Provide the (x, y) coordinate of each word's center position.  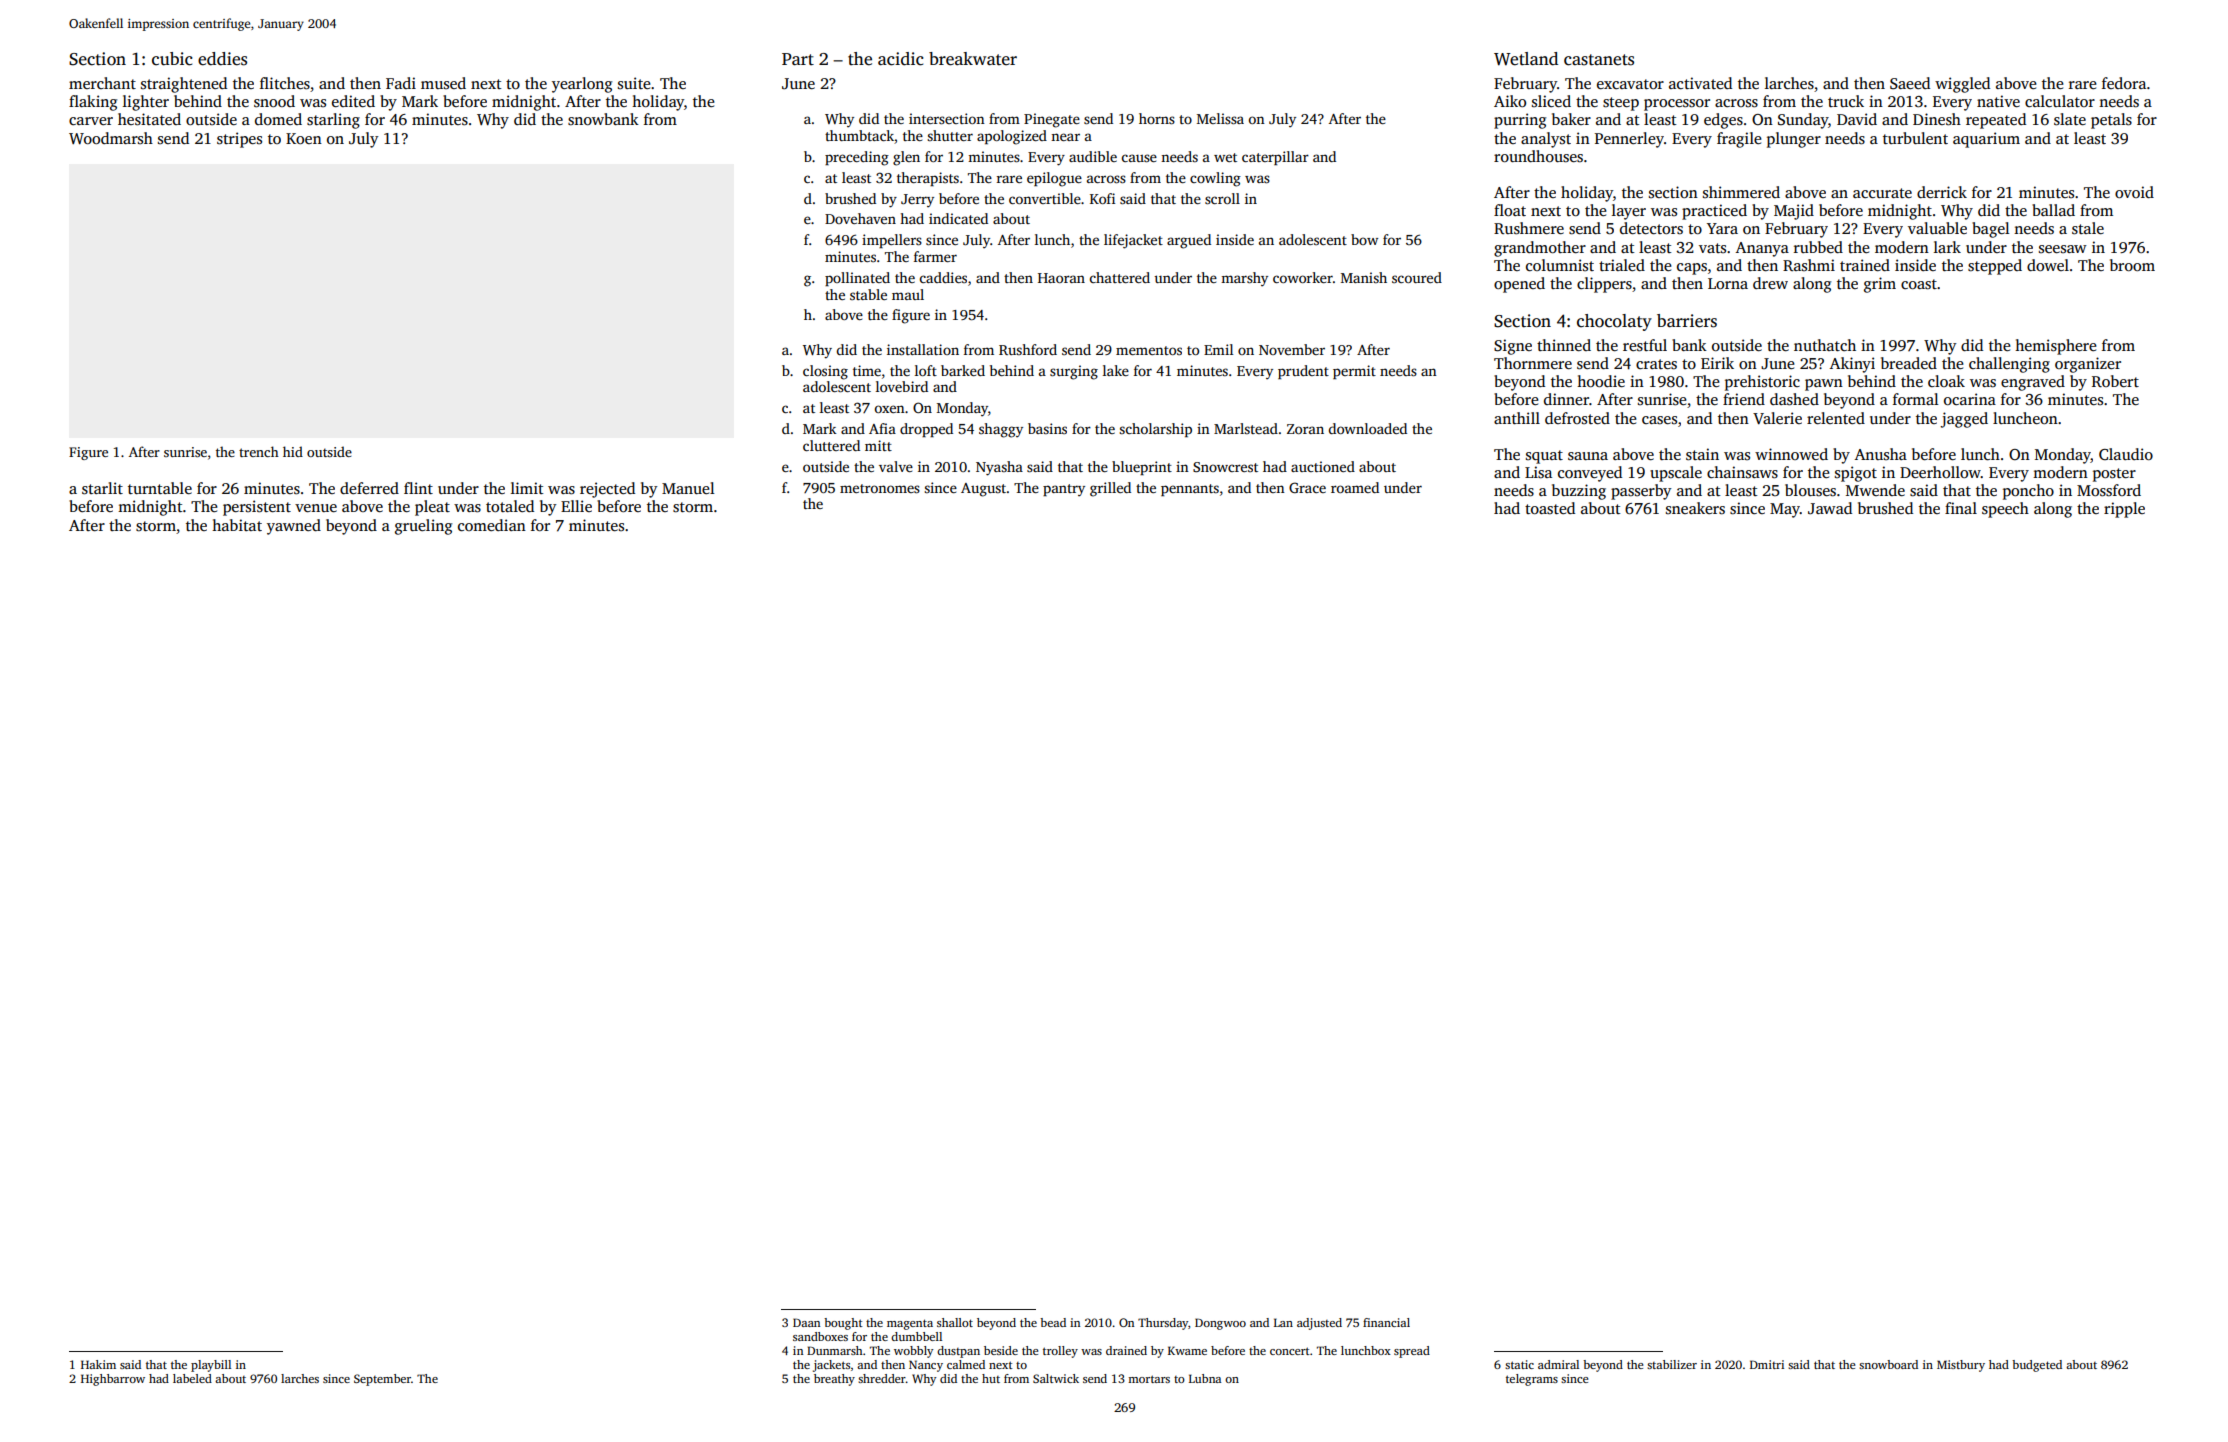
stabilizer (1672, 1364)
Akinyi (1852, 365)
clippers (1604, 285)
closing (825, 372)
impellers (892, 241)
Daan (806, 1322)
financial (1386, 1322)
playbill (211, 1366)
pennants (1190, 490)
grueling (423, 527)
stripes (239, 140)
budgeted (2037, 1366)
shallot (955, 1322)
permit (1354, 372)
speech (2005, 510)
